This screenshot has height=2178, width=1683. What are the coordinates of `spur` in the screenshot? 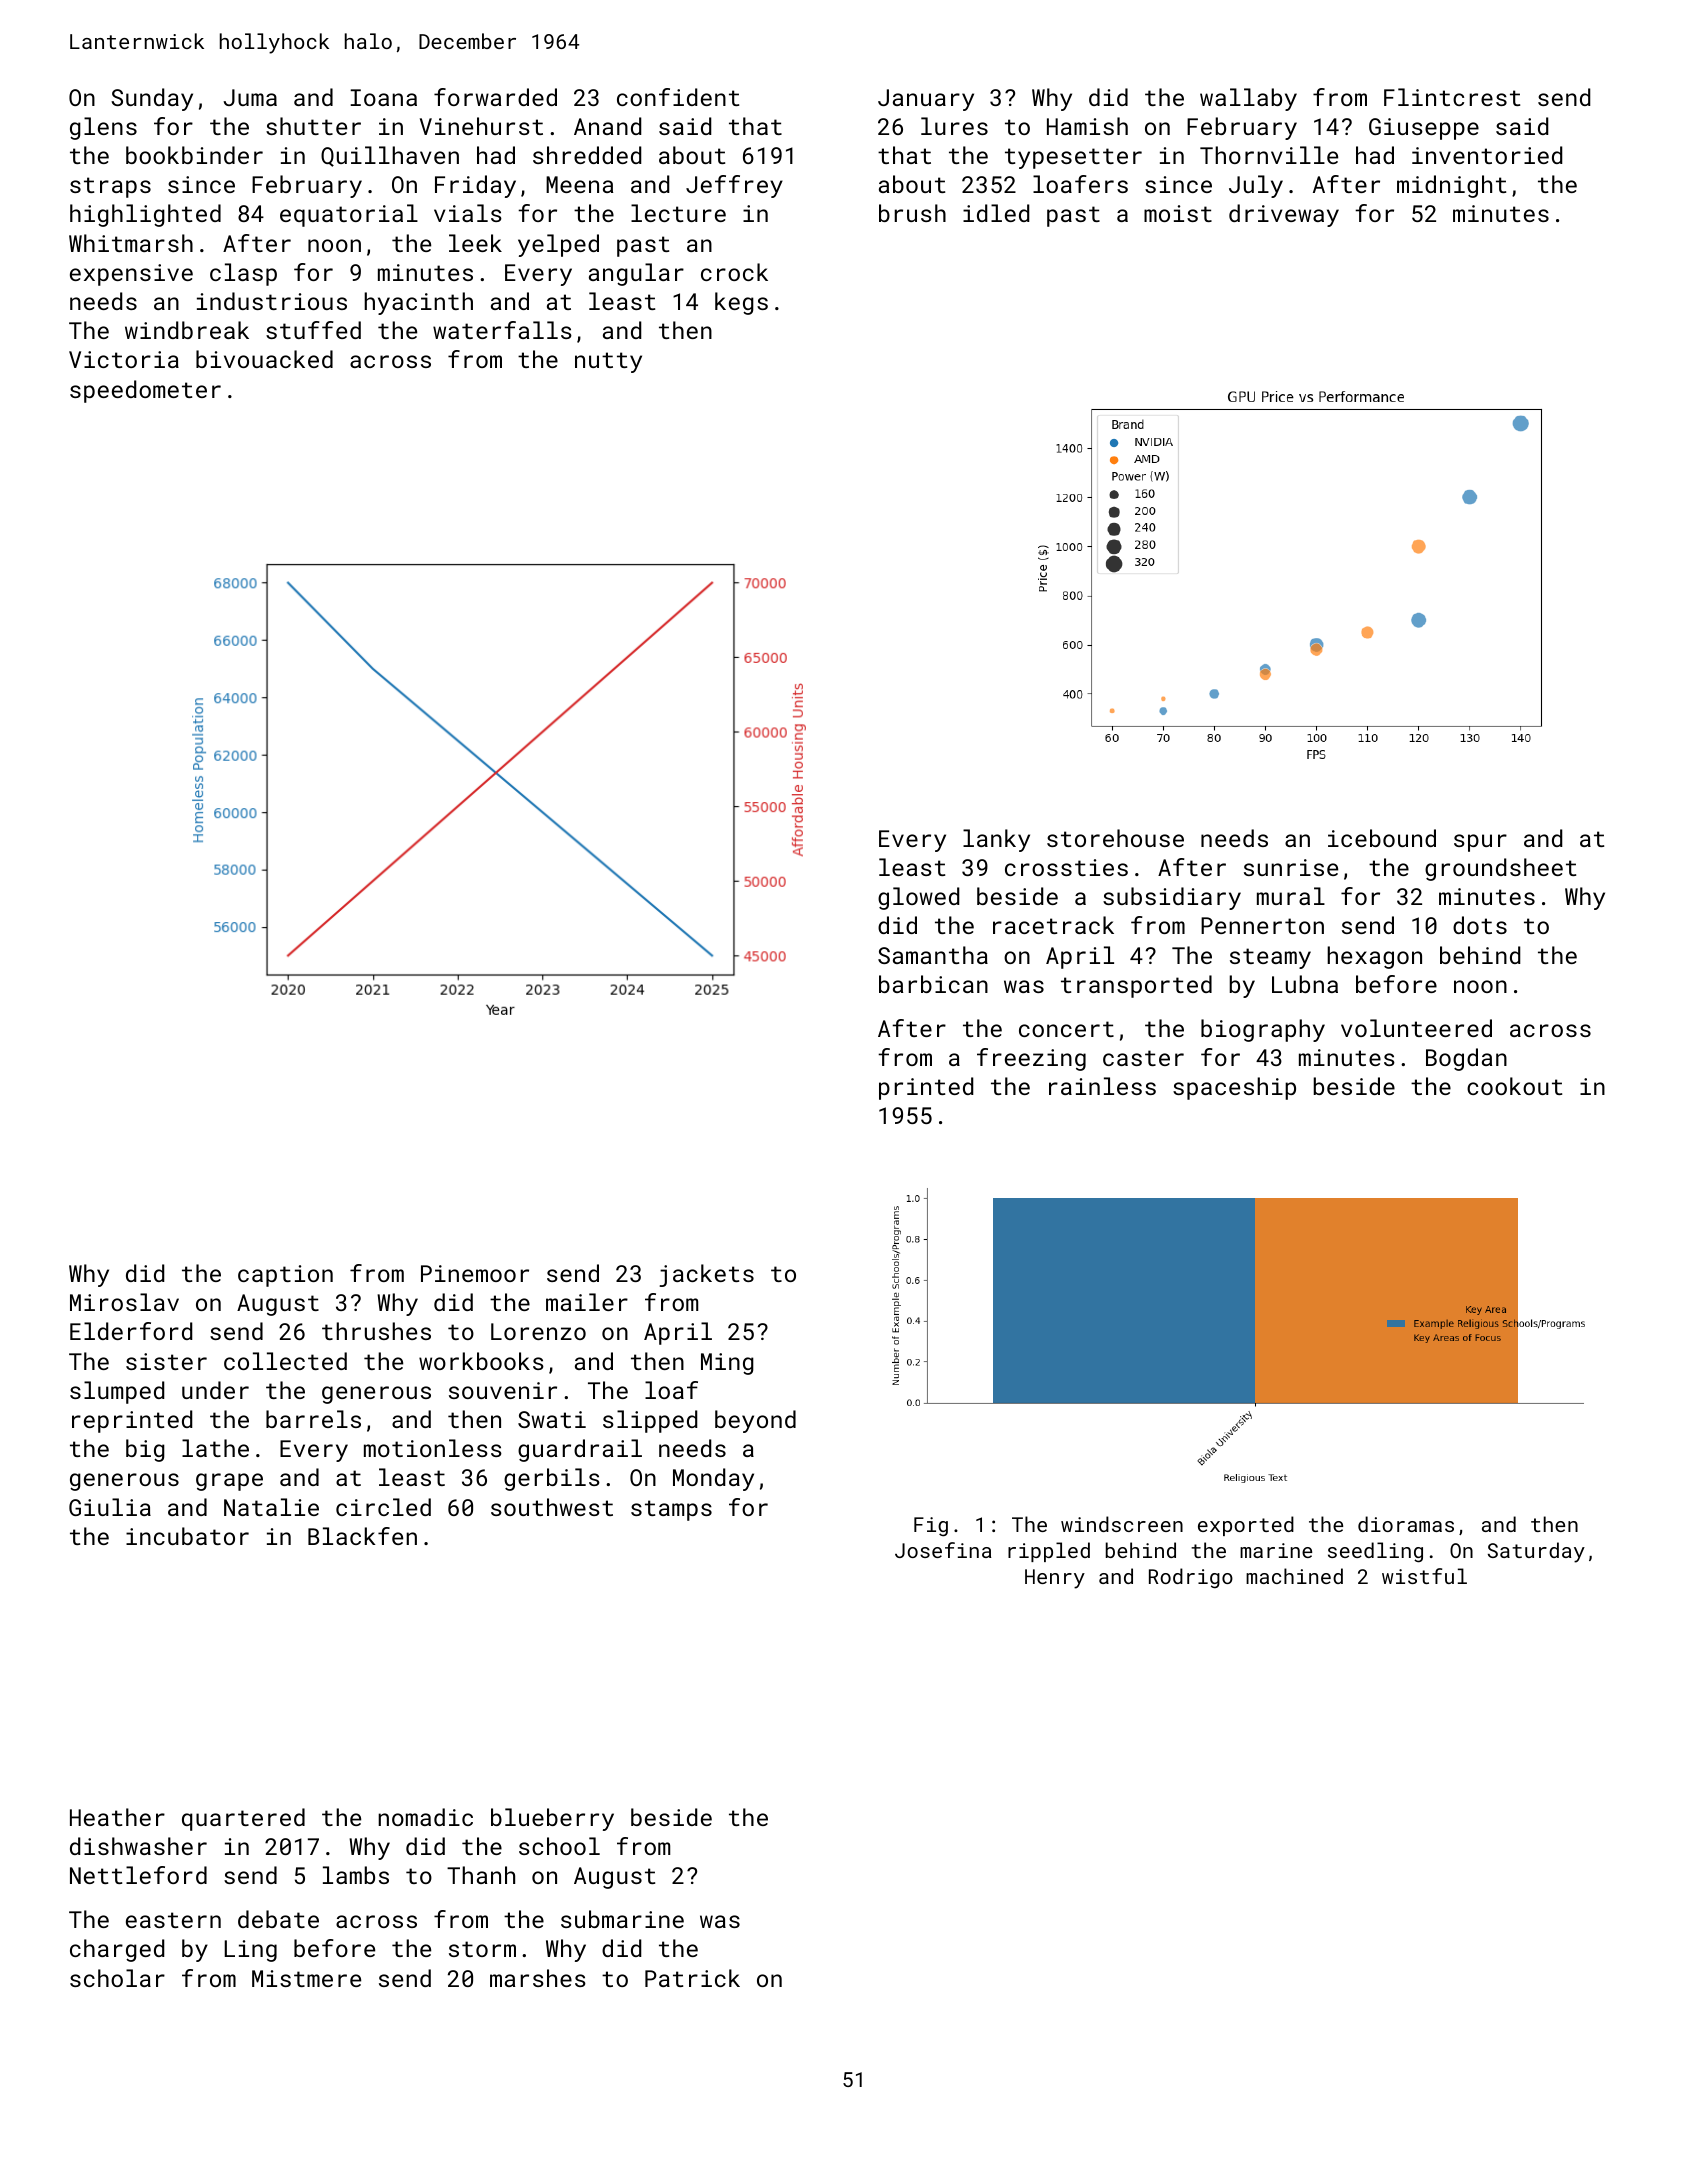 It's located at (1480, 843).
